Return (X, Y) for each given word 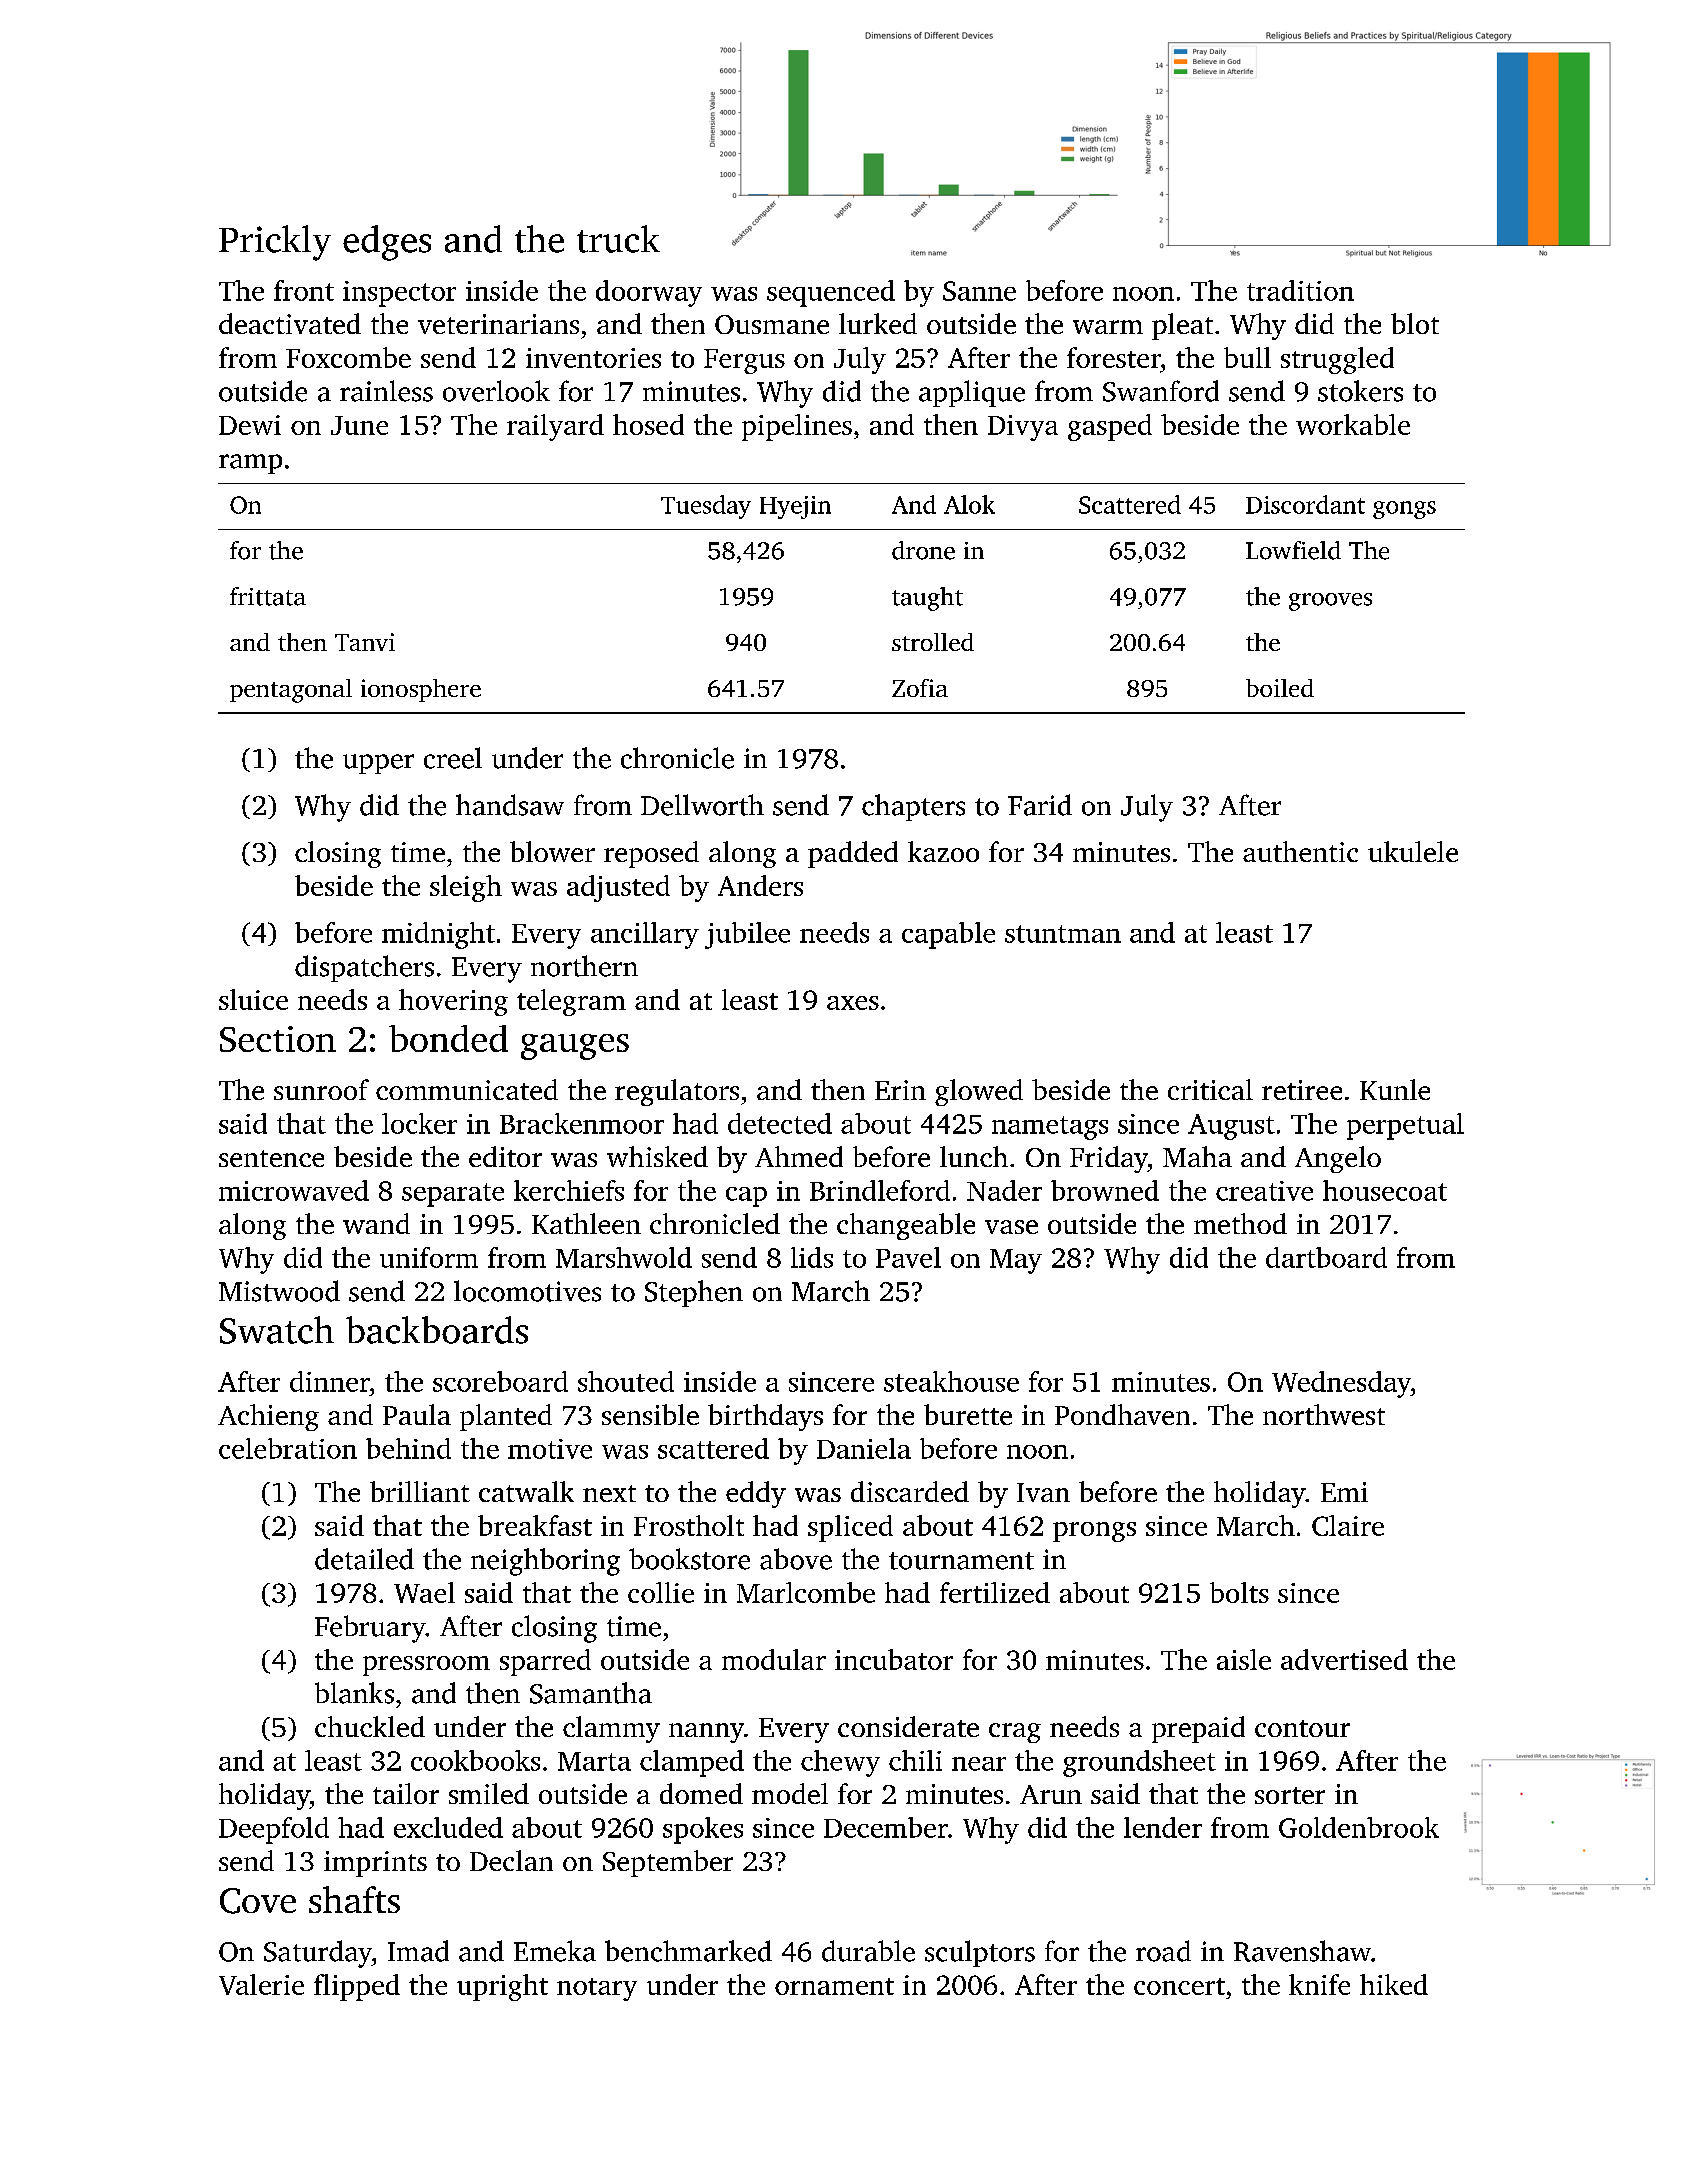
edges (387, 243)
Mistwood (279, 1291)
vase (1011, 1227)
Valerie (261, 1984)
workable (1353, 424)
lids (812, 1257)
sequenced (831, 293)
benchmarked (688, 1951)
